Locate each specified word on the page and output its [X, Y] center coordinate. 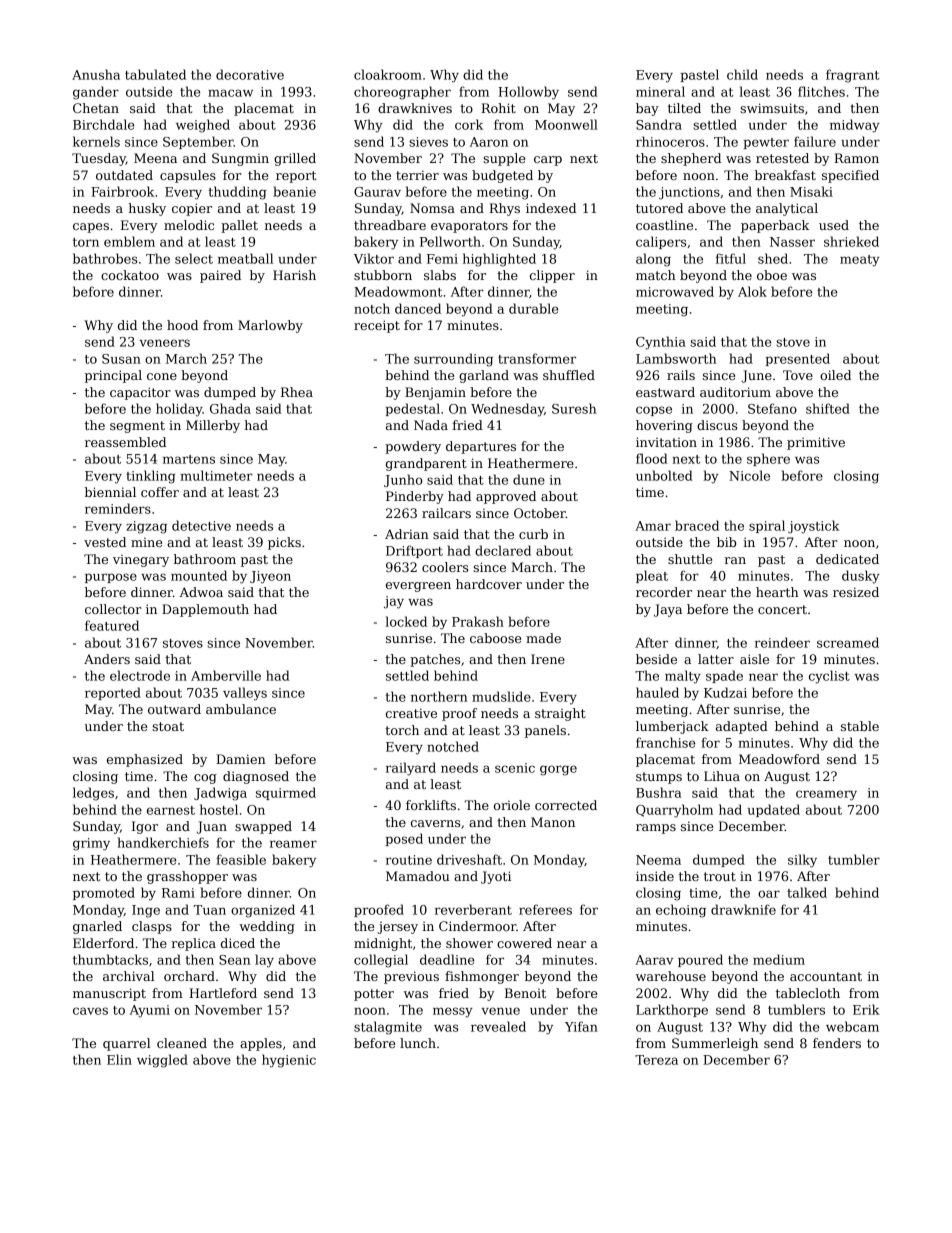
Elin [119, 1059]
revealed [498, 1026]
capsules [188, 176]
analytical [787, 209]
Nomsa [432, 208]
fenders [837, 1043]
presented [798, 359]
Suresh [574, 408]
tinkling [150, 477]
